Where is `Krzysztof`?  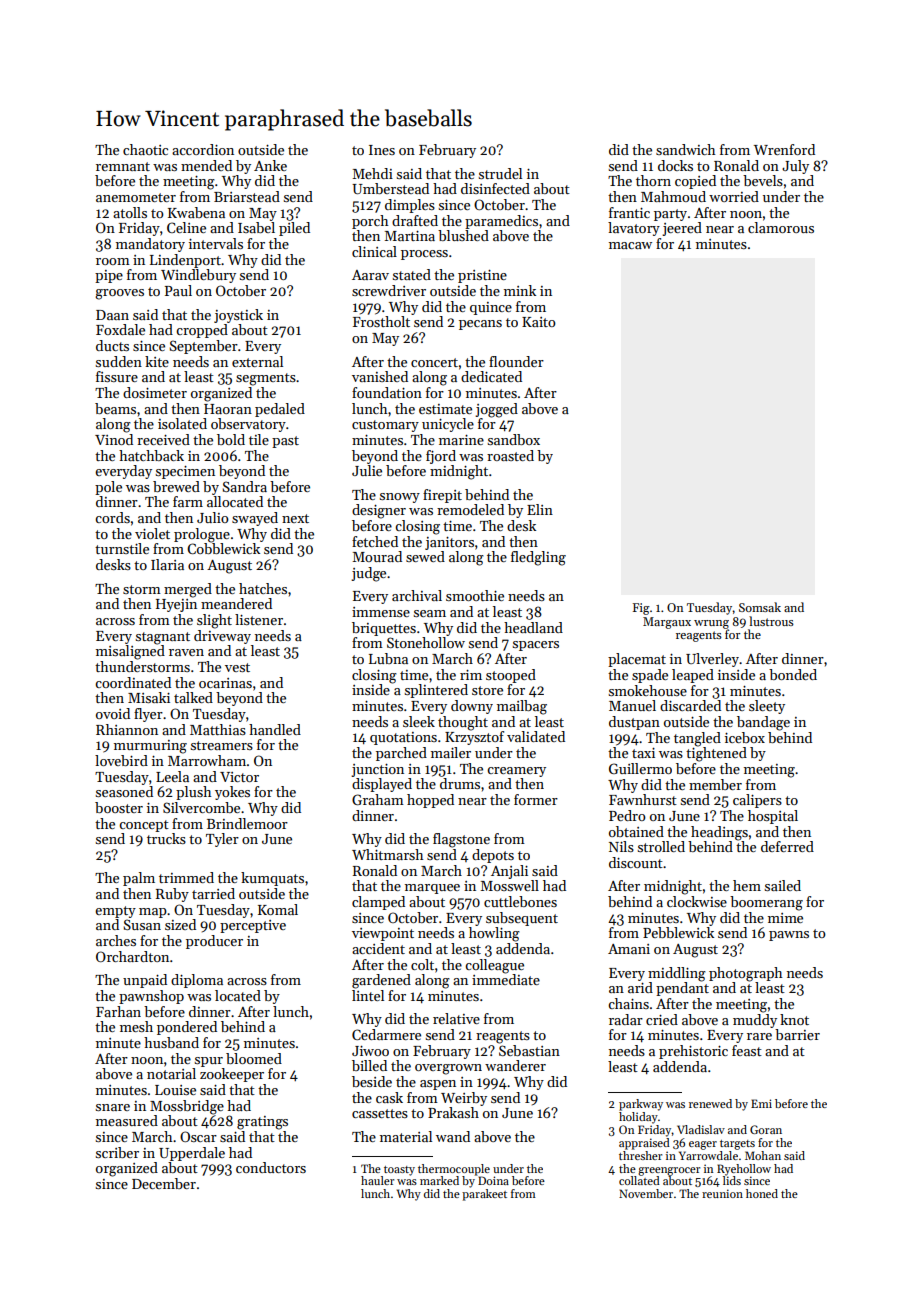 Krzysztof is located at coordinates (474, 738).
